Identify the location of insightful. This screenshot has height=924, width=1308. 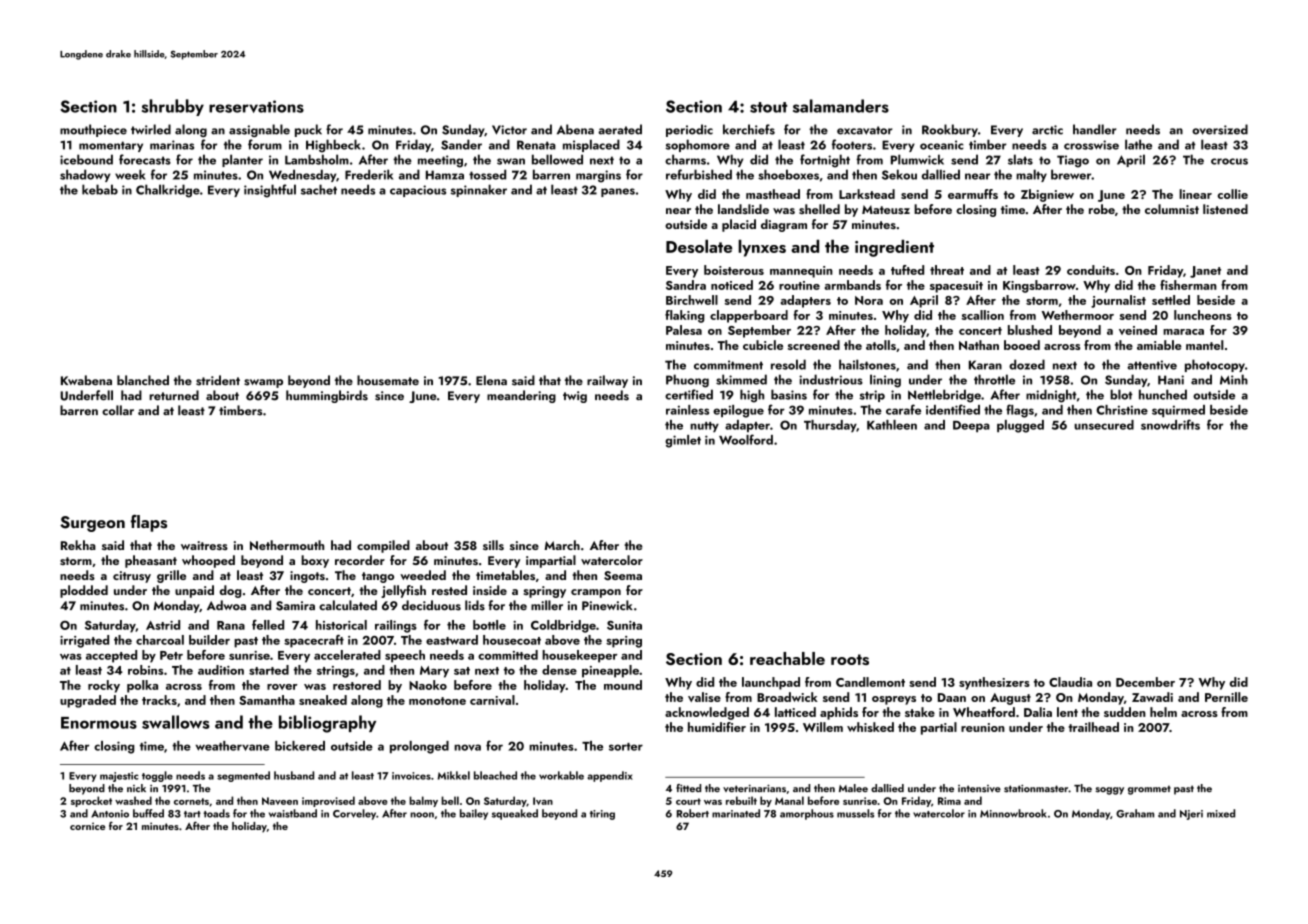
(270, 191).
